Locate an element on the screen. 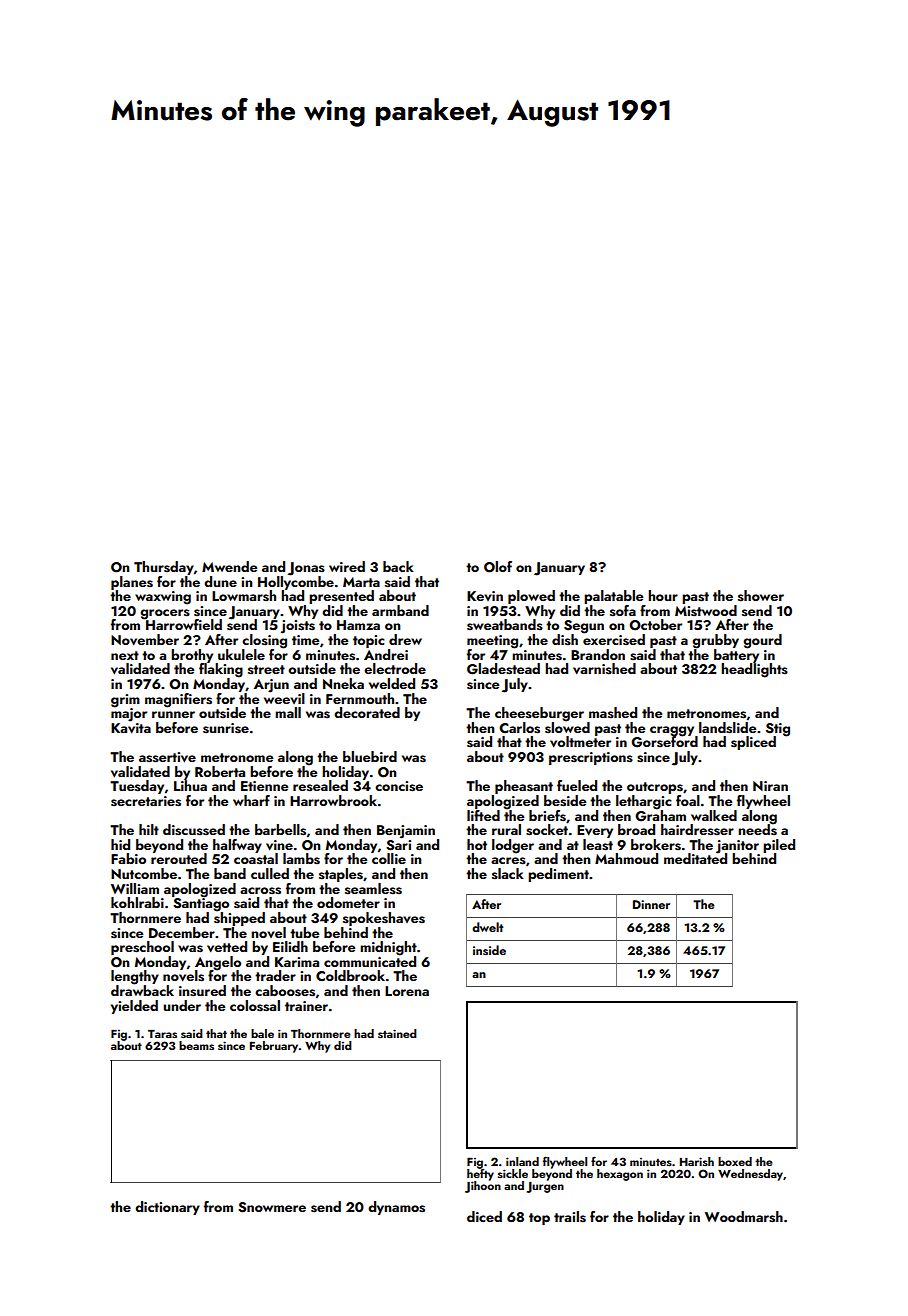 This screenshot has height=1316, width=908. brokers is located at coordinates (656, 845).
